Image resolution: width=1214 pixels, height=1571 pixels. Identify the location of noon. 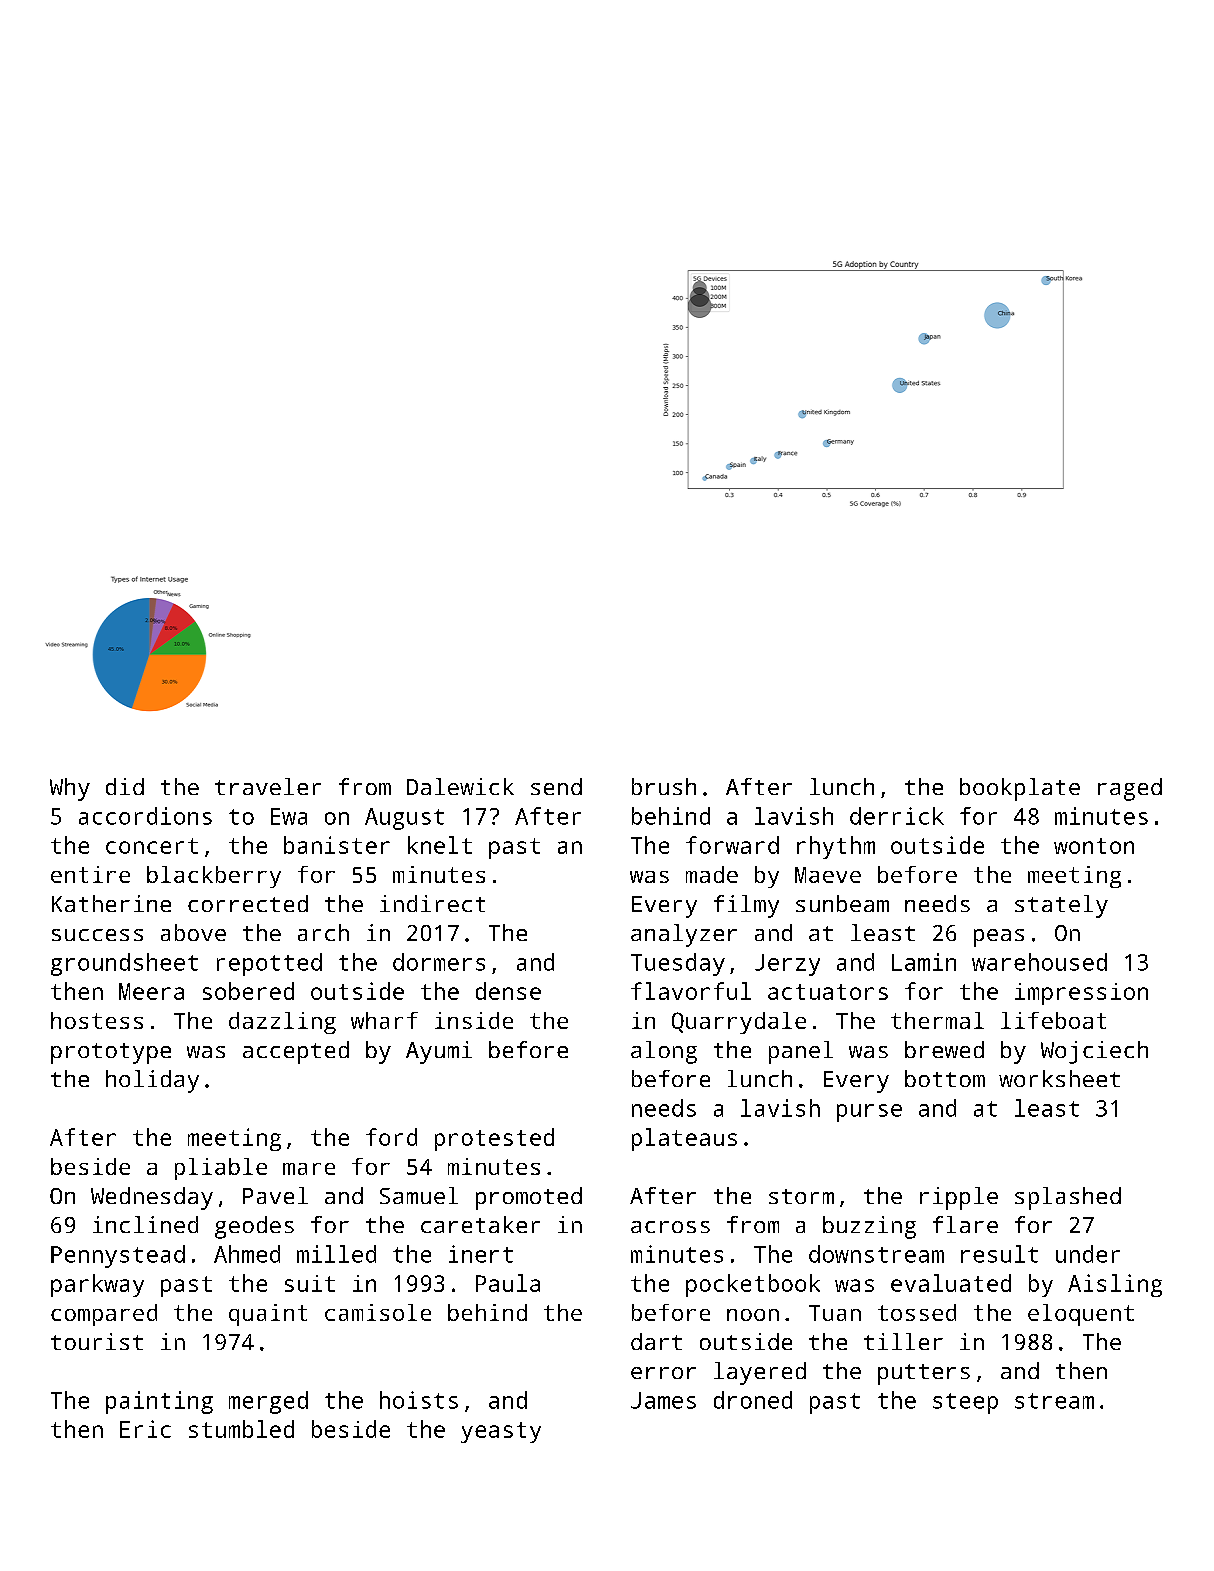
(753, 1315).
